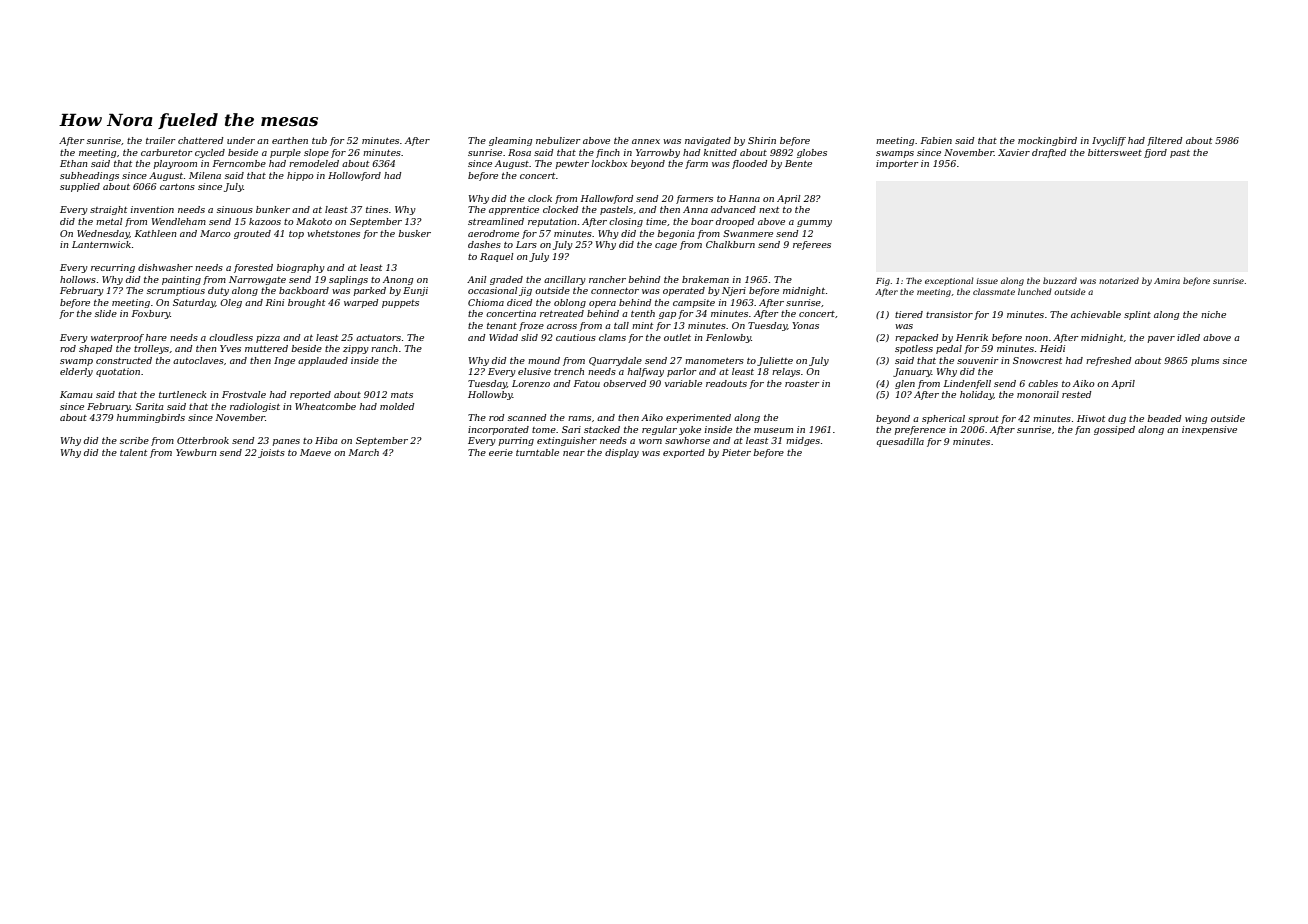  Describe the element at coordinates (306, 303) in the page. I see `brought` at that location.
